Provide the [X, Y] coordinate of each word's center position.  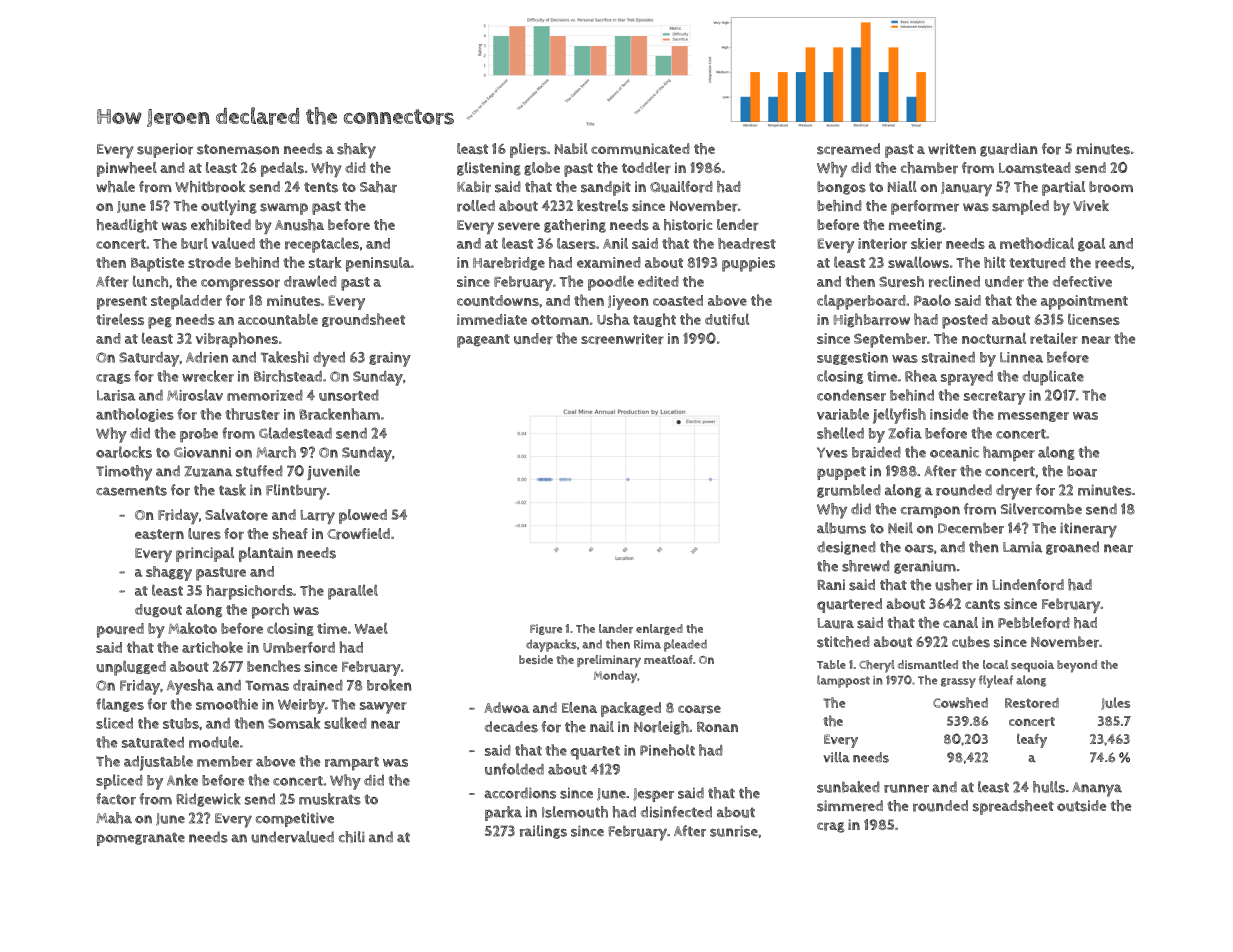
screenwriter [622, 339]
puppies [748, 264]
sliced [114, 723]
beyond [1077, 666]
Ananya [1097, 789]
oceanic [954, 452]
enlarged [659, 629]
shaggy [169, 573]
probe [199, 435]
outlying [229, 207]
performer [925, 207]
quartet [595, 753]
